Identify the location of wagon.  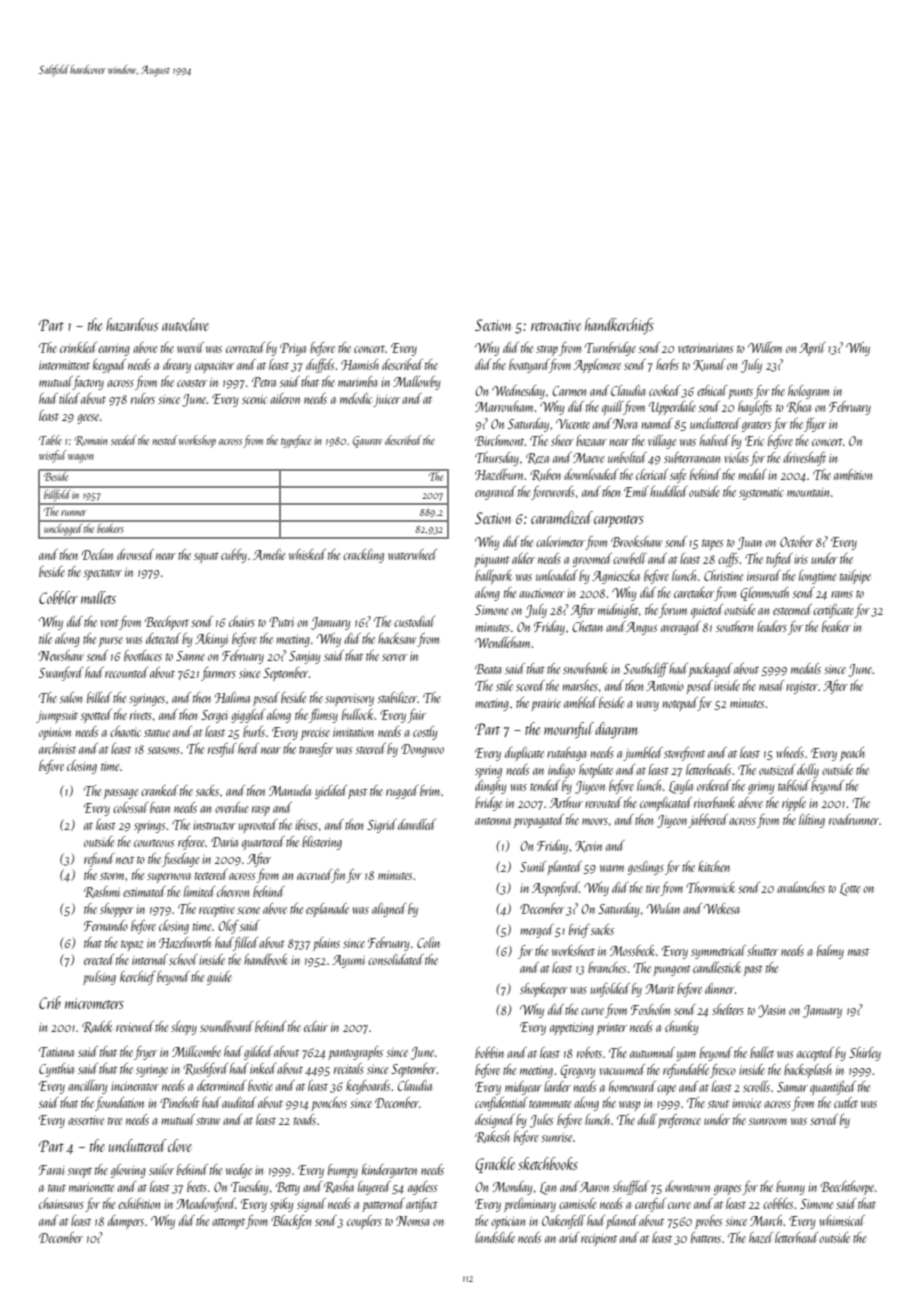
(80, 458).
